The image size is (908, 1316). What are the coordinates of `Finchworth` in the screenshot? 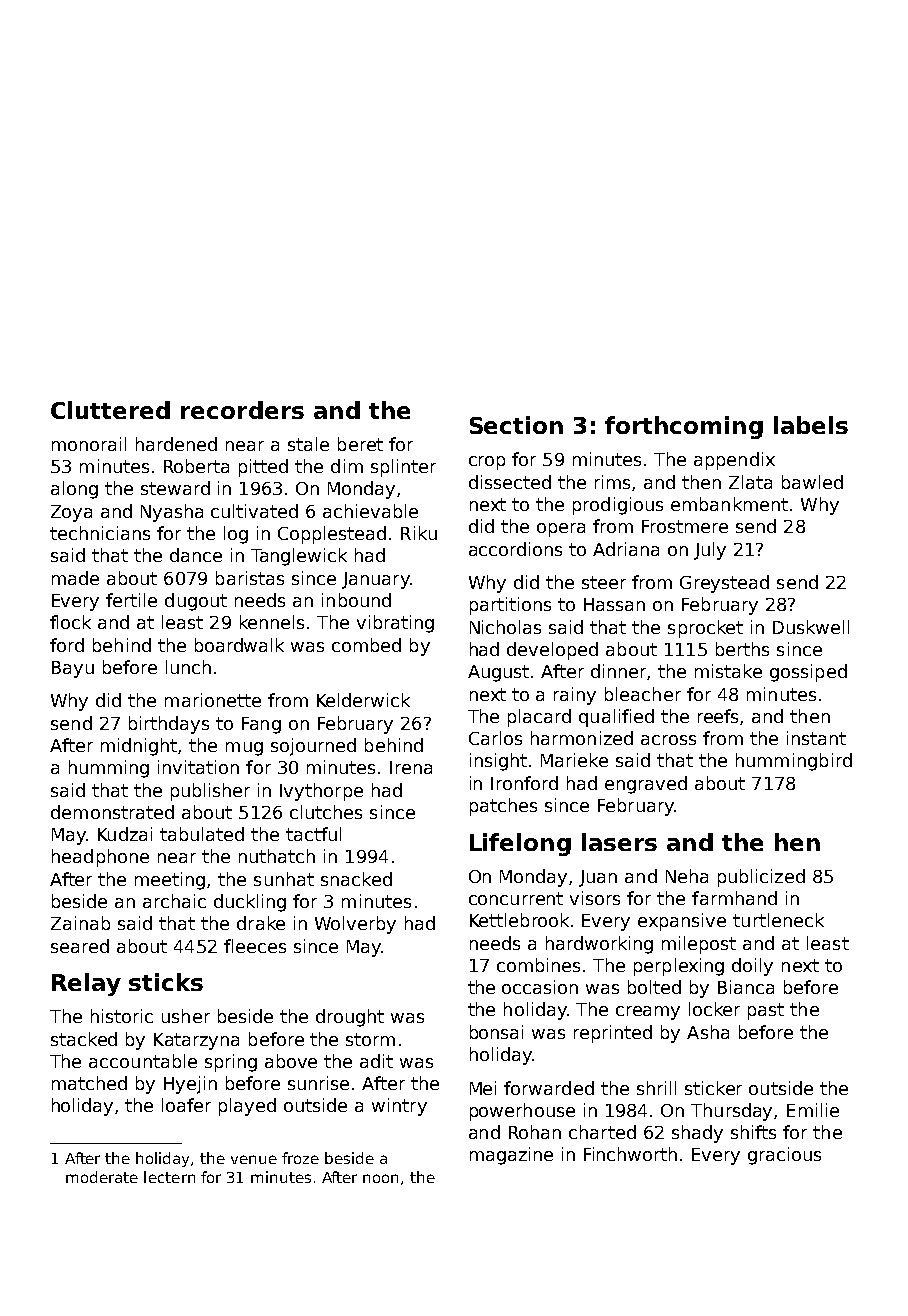 It's located at (630, 1154).
